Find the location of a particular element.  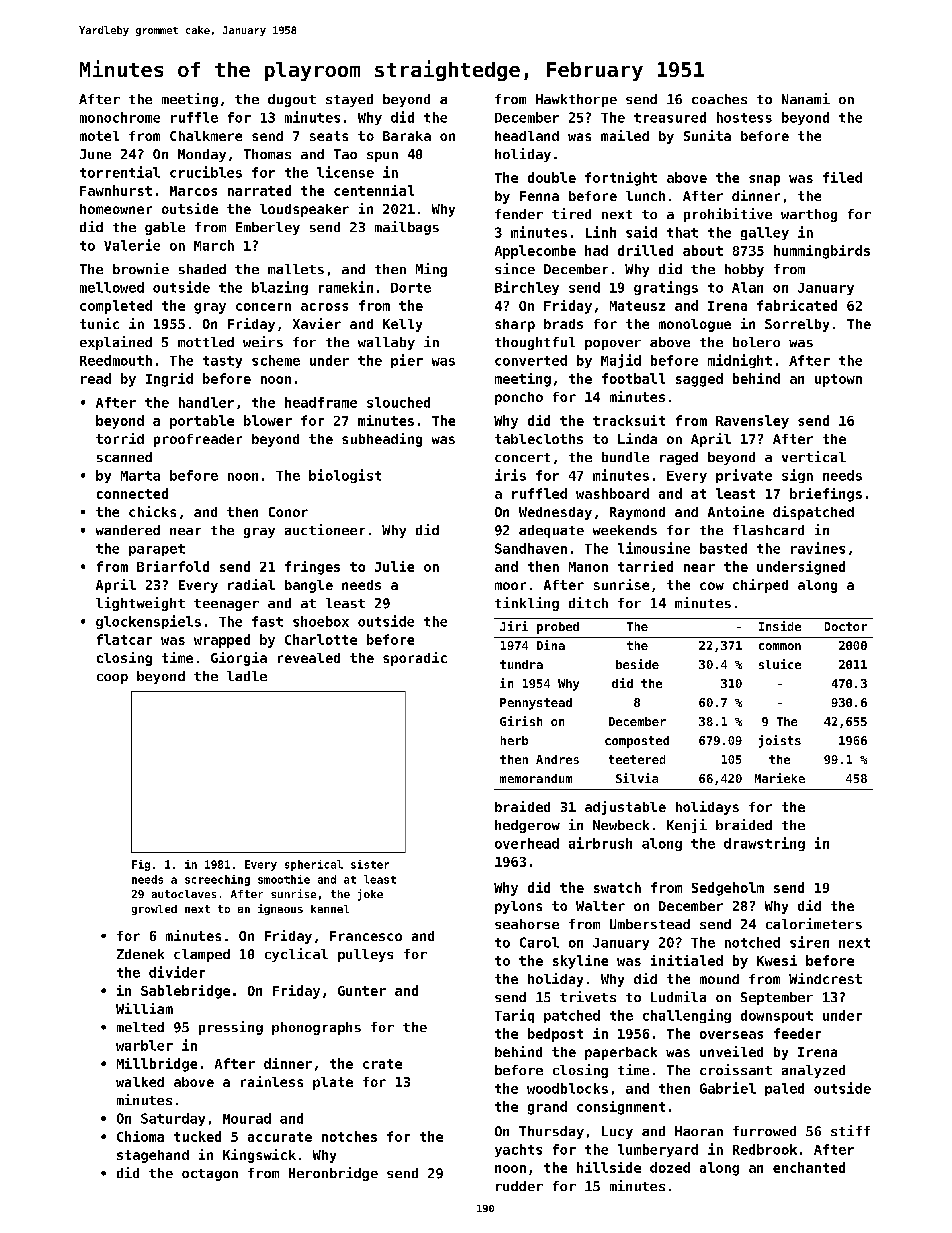

flatcar is located at coordinates (124, 639).
